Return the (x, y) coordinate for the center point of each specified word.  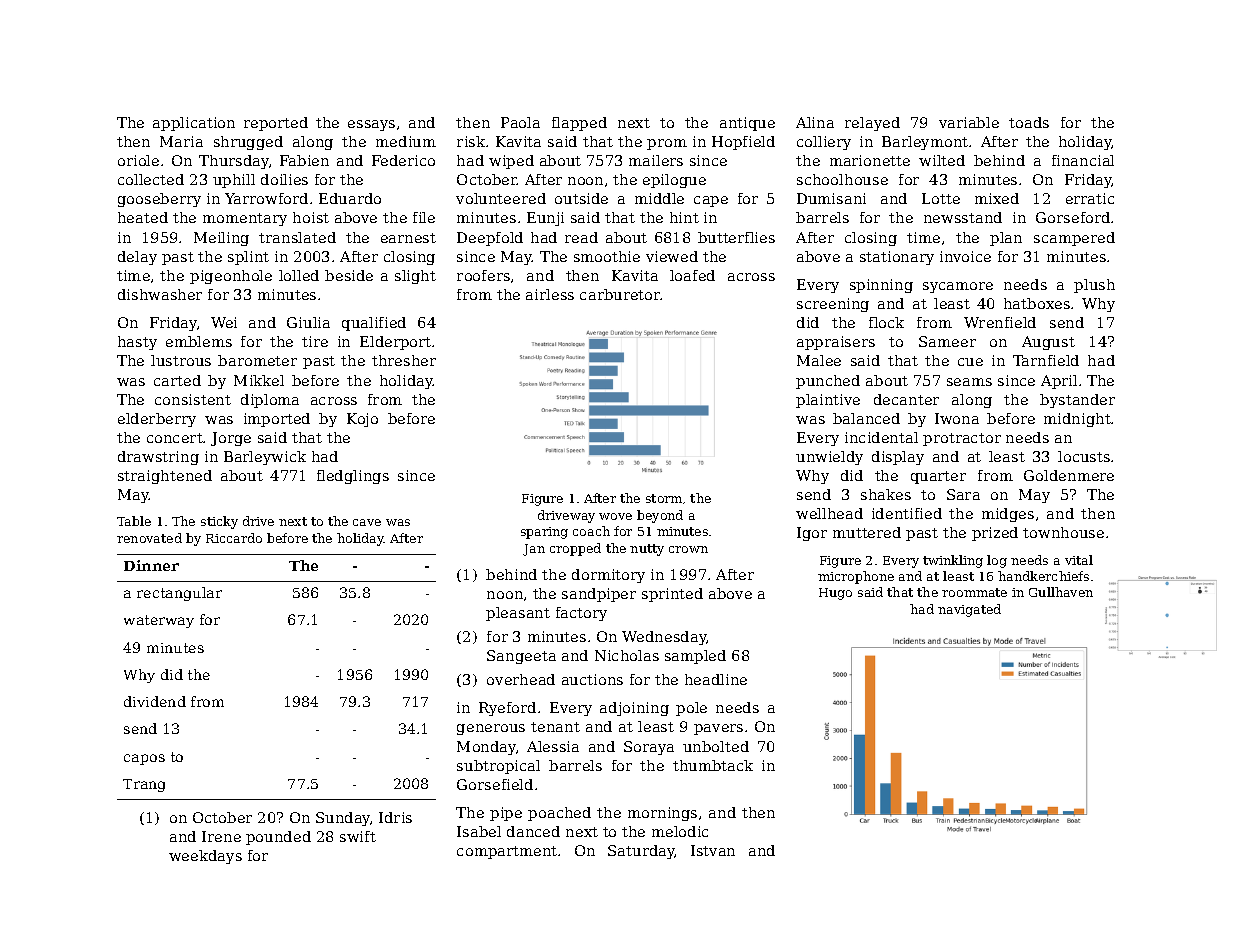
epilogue (674, 181)
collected (151, 179)
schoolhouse (842, 179)
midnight (1078, 420)
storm (664, 498)
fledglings (353, 477)
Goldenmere (1069, 475)
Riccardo (234, 538)
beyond (660, 516)
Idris (395, 817)
